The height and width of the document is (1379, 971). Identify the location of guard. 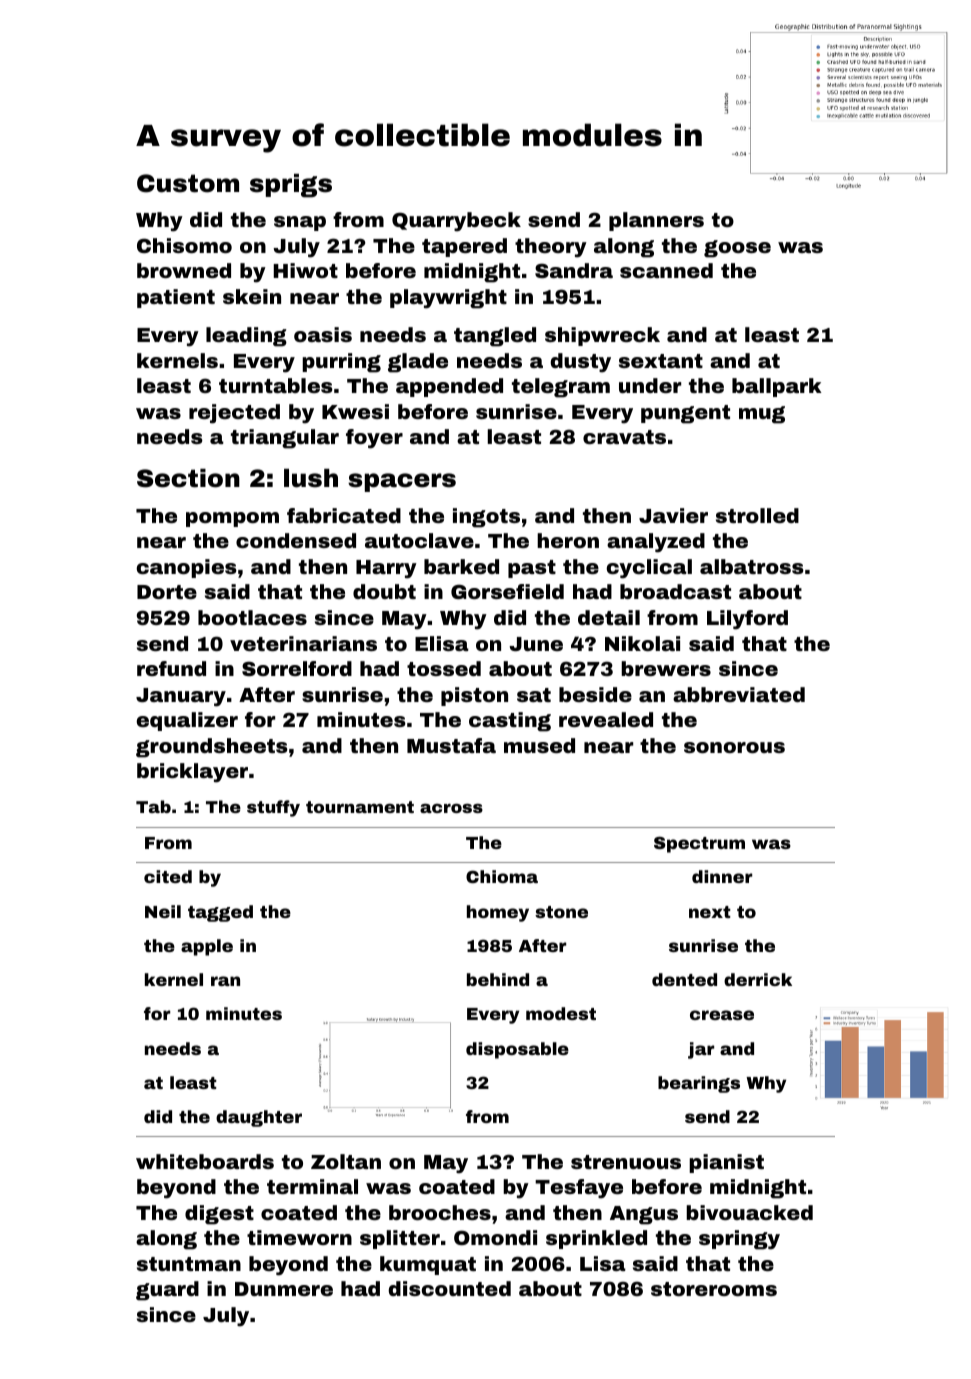
(167, 1291).
